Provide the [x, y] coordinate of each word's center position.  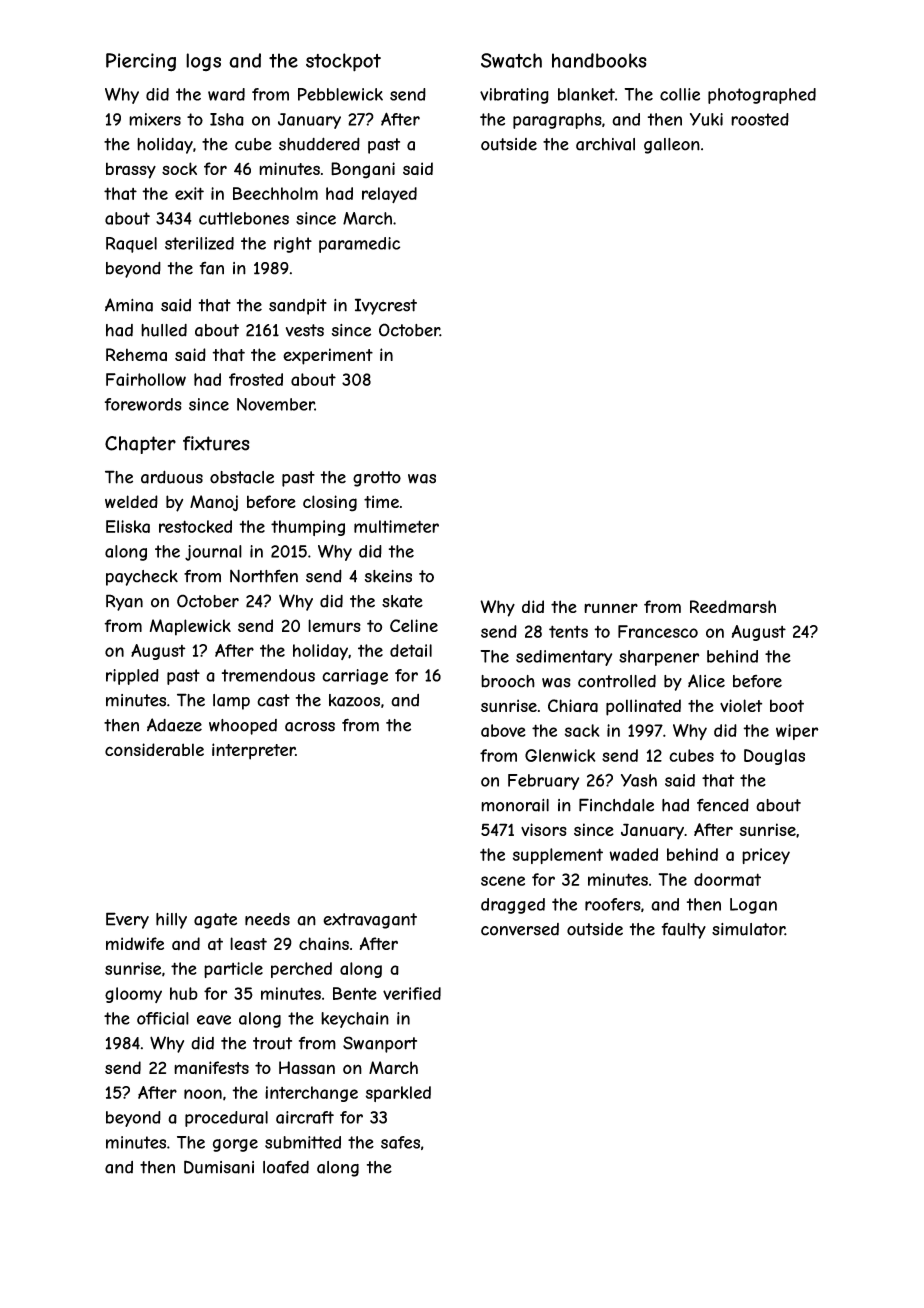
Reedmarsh [733, 607]
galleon [672, 146]
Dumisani [219, 1167]
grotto [377, 479]
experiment [328, 356]
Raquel [131, 245]
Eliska [128, 526]
